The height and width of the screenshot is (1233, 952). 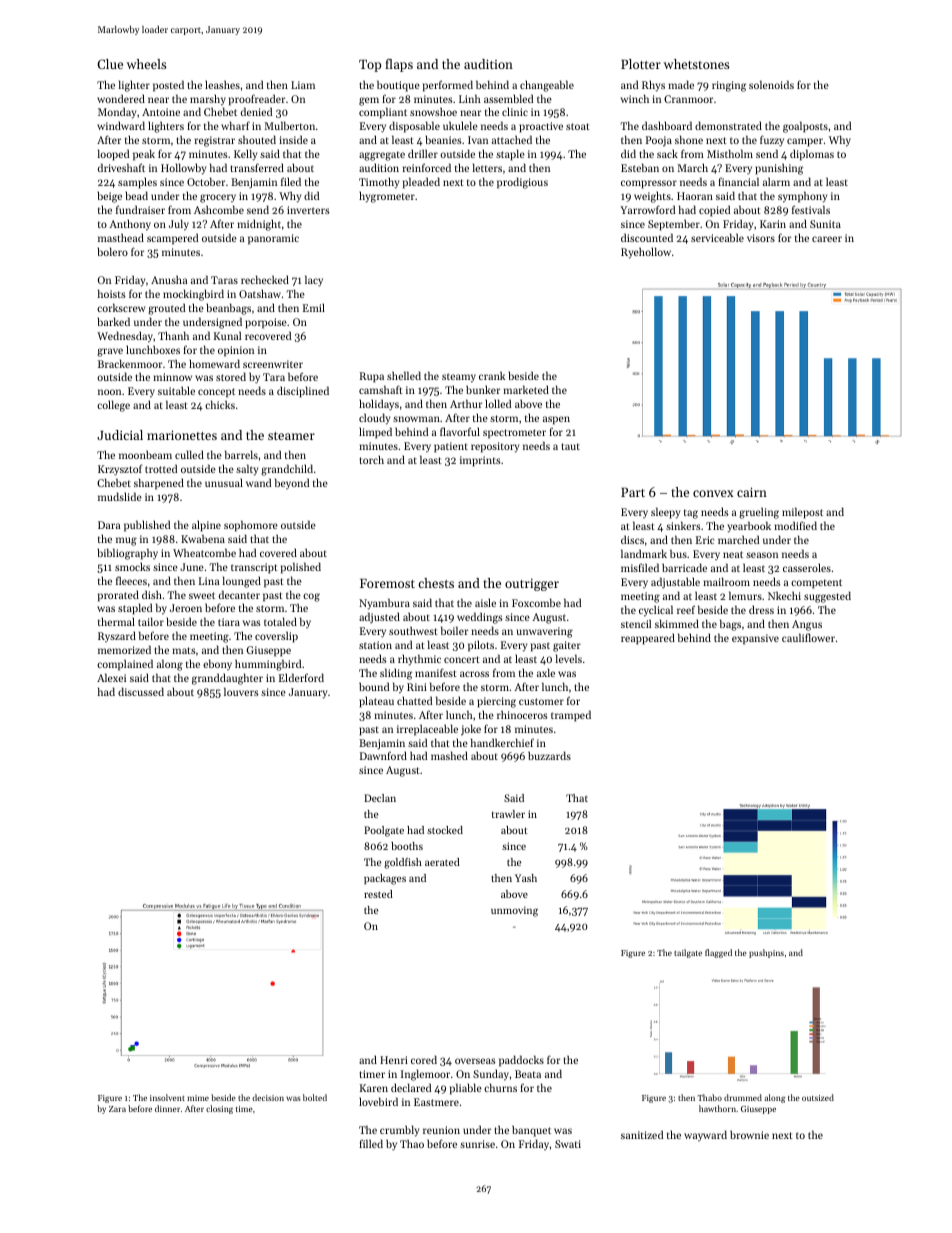 I want to click on Zara, so click(x=117, y=1109).
